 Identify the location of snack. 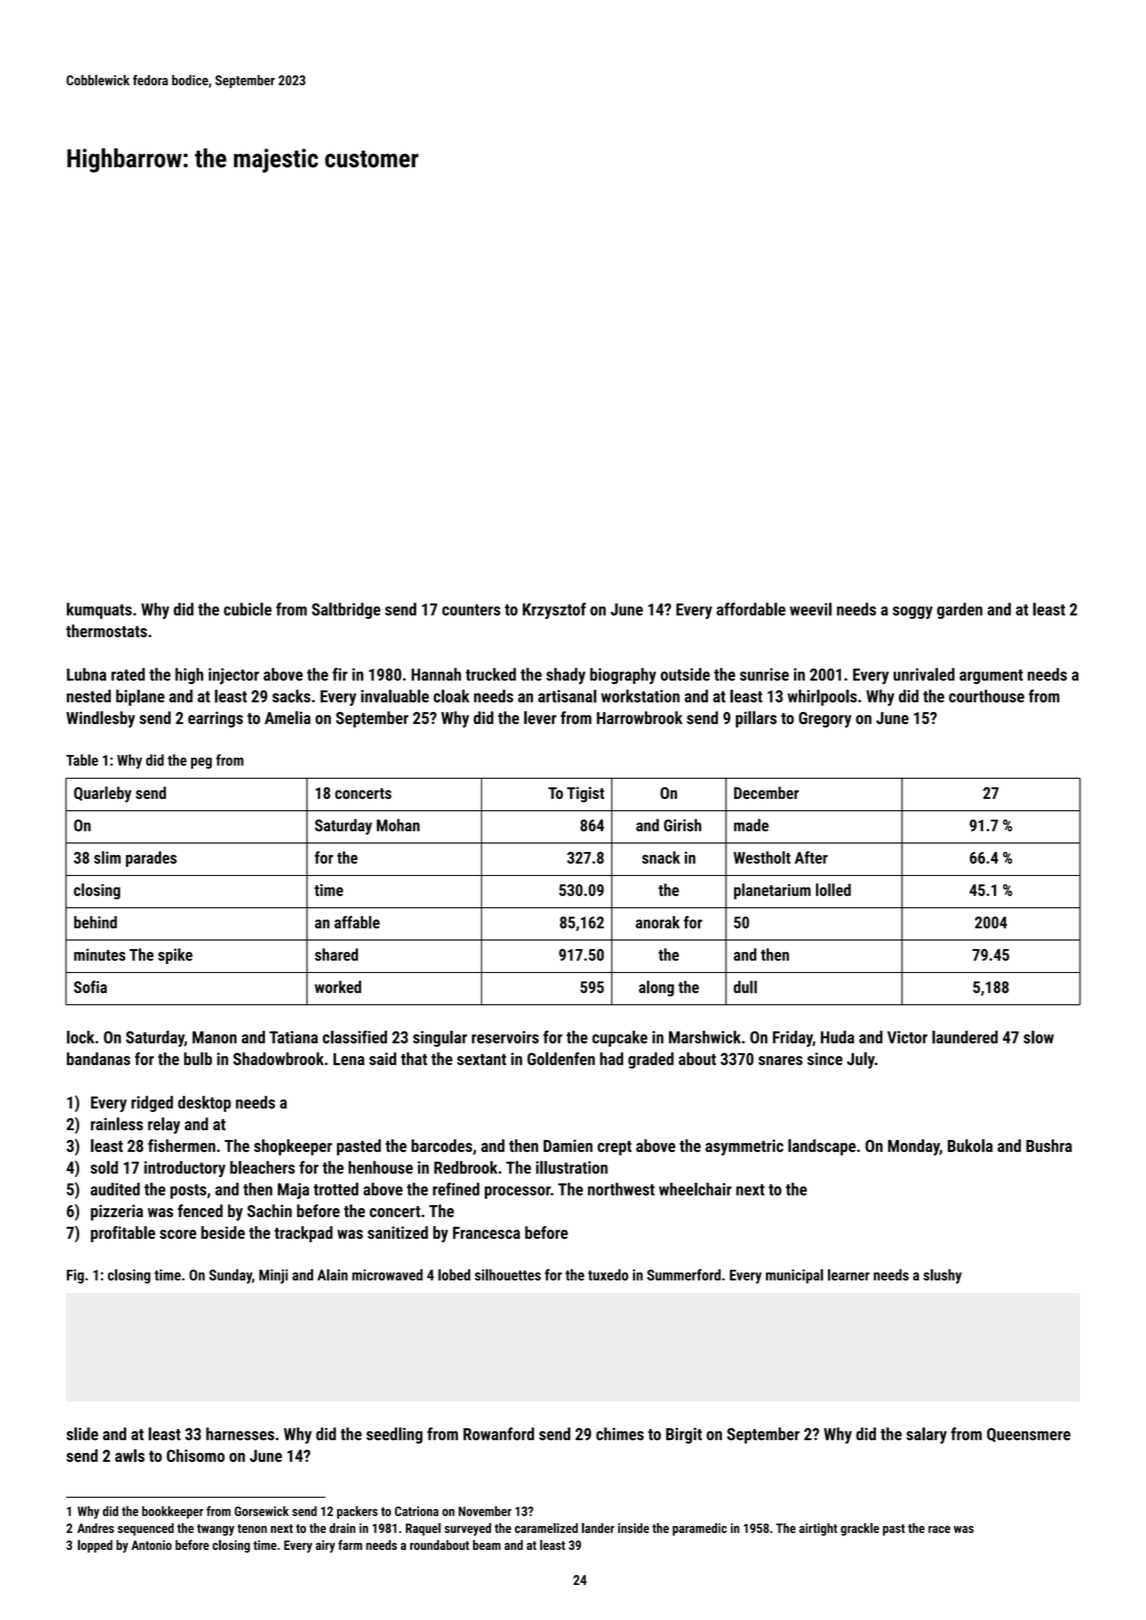
(661, 857).
